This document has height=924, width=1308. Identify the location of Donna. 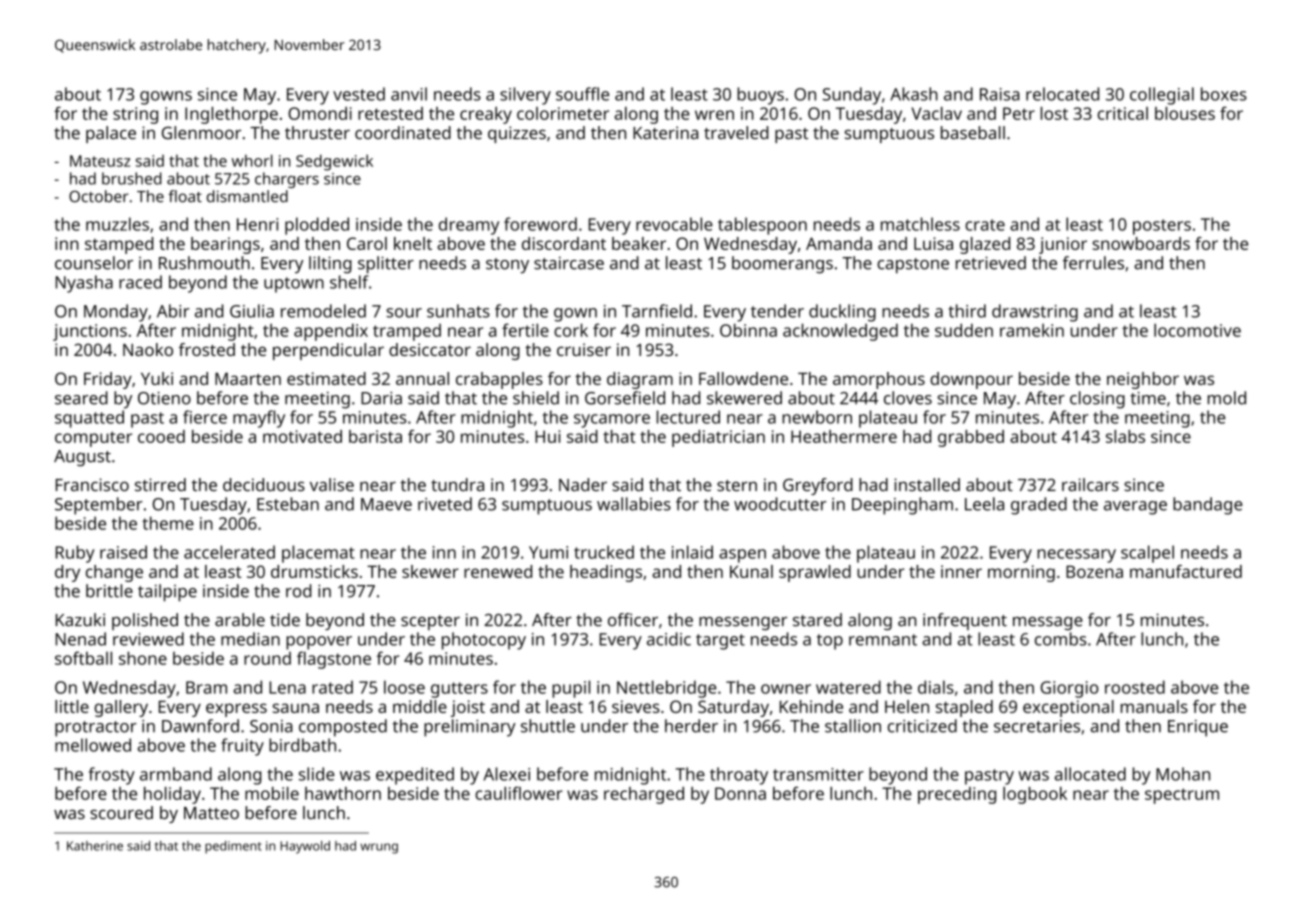
(740, 793).
